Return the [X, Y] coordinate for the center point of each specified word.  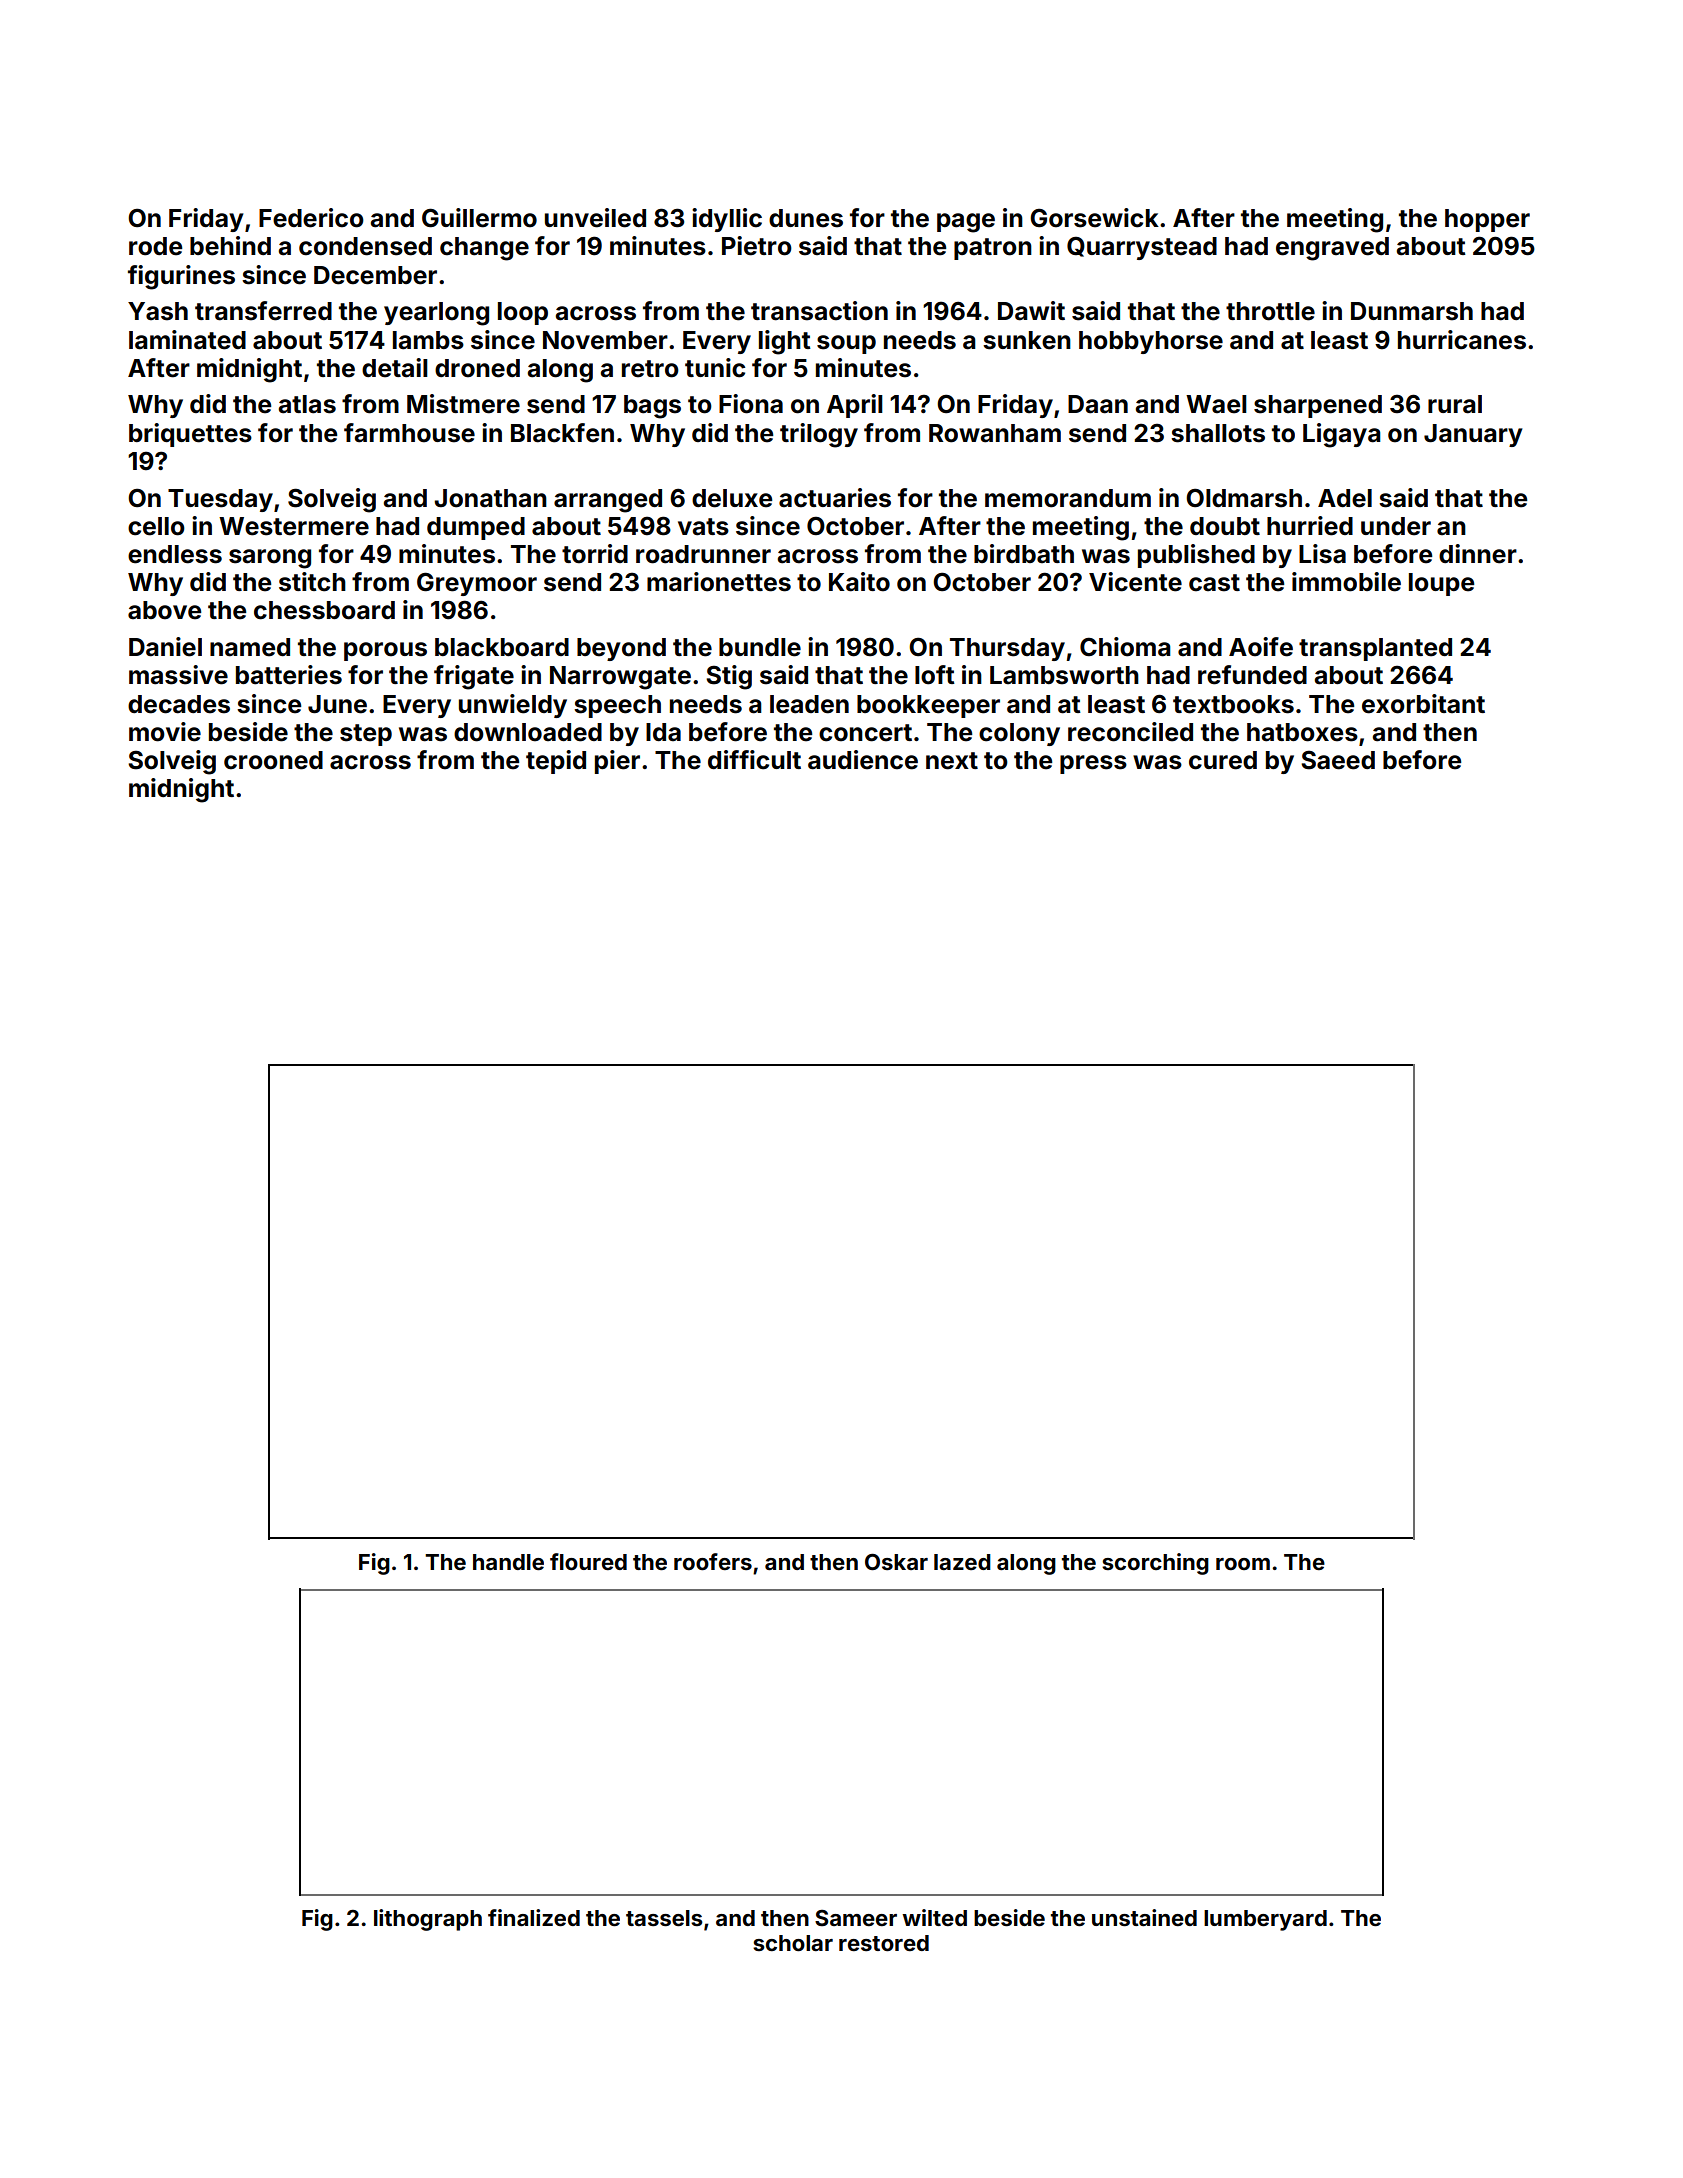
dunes [806, 218]
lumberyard [1265, 1920]
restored [884, 1943]
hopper [1487, 220]
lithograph [428, 1920]
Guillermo [479, 218]
